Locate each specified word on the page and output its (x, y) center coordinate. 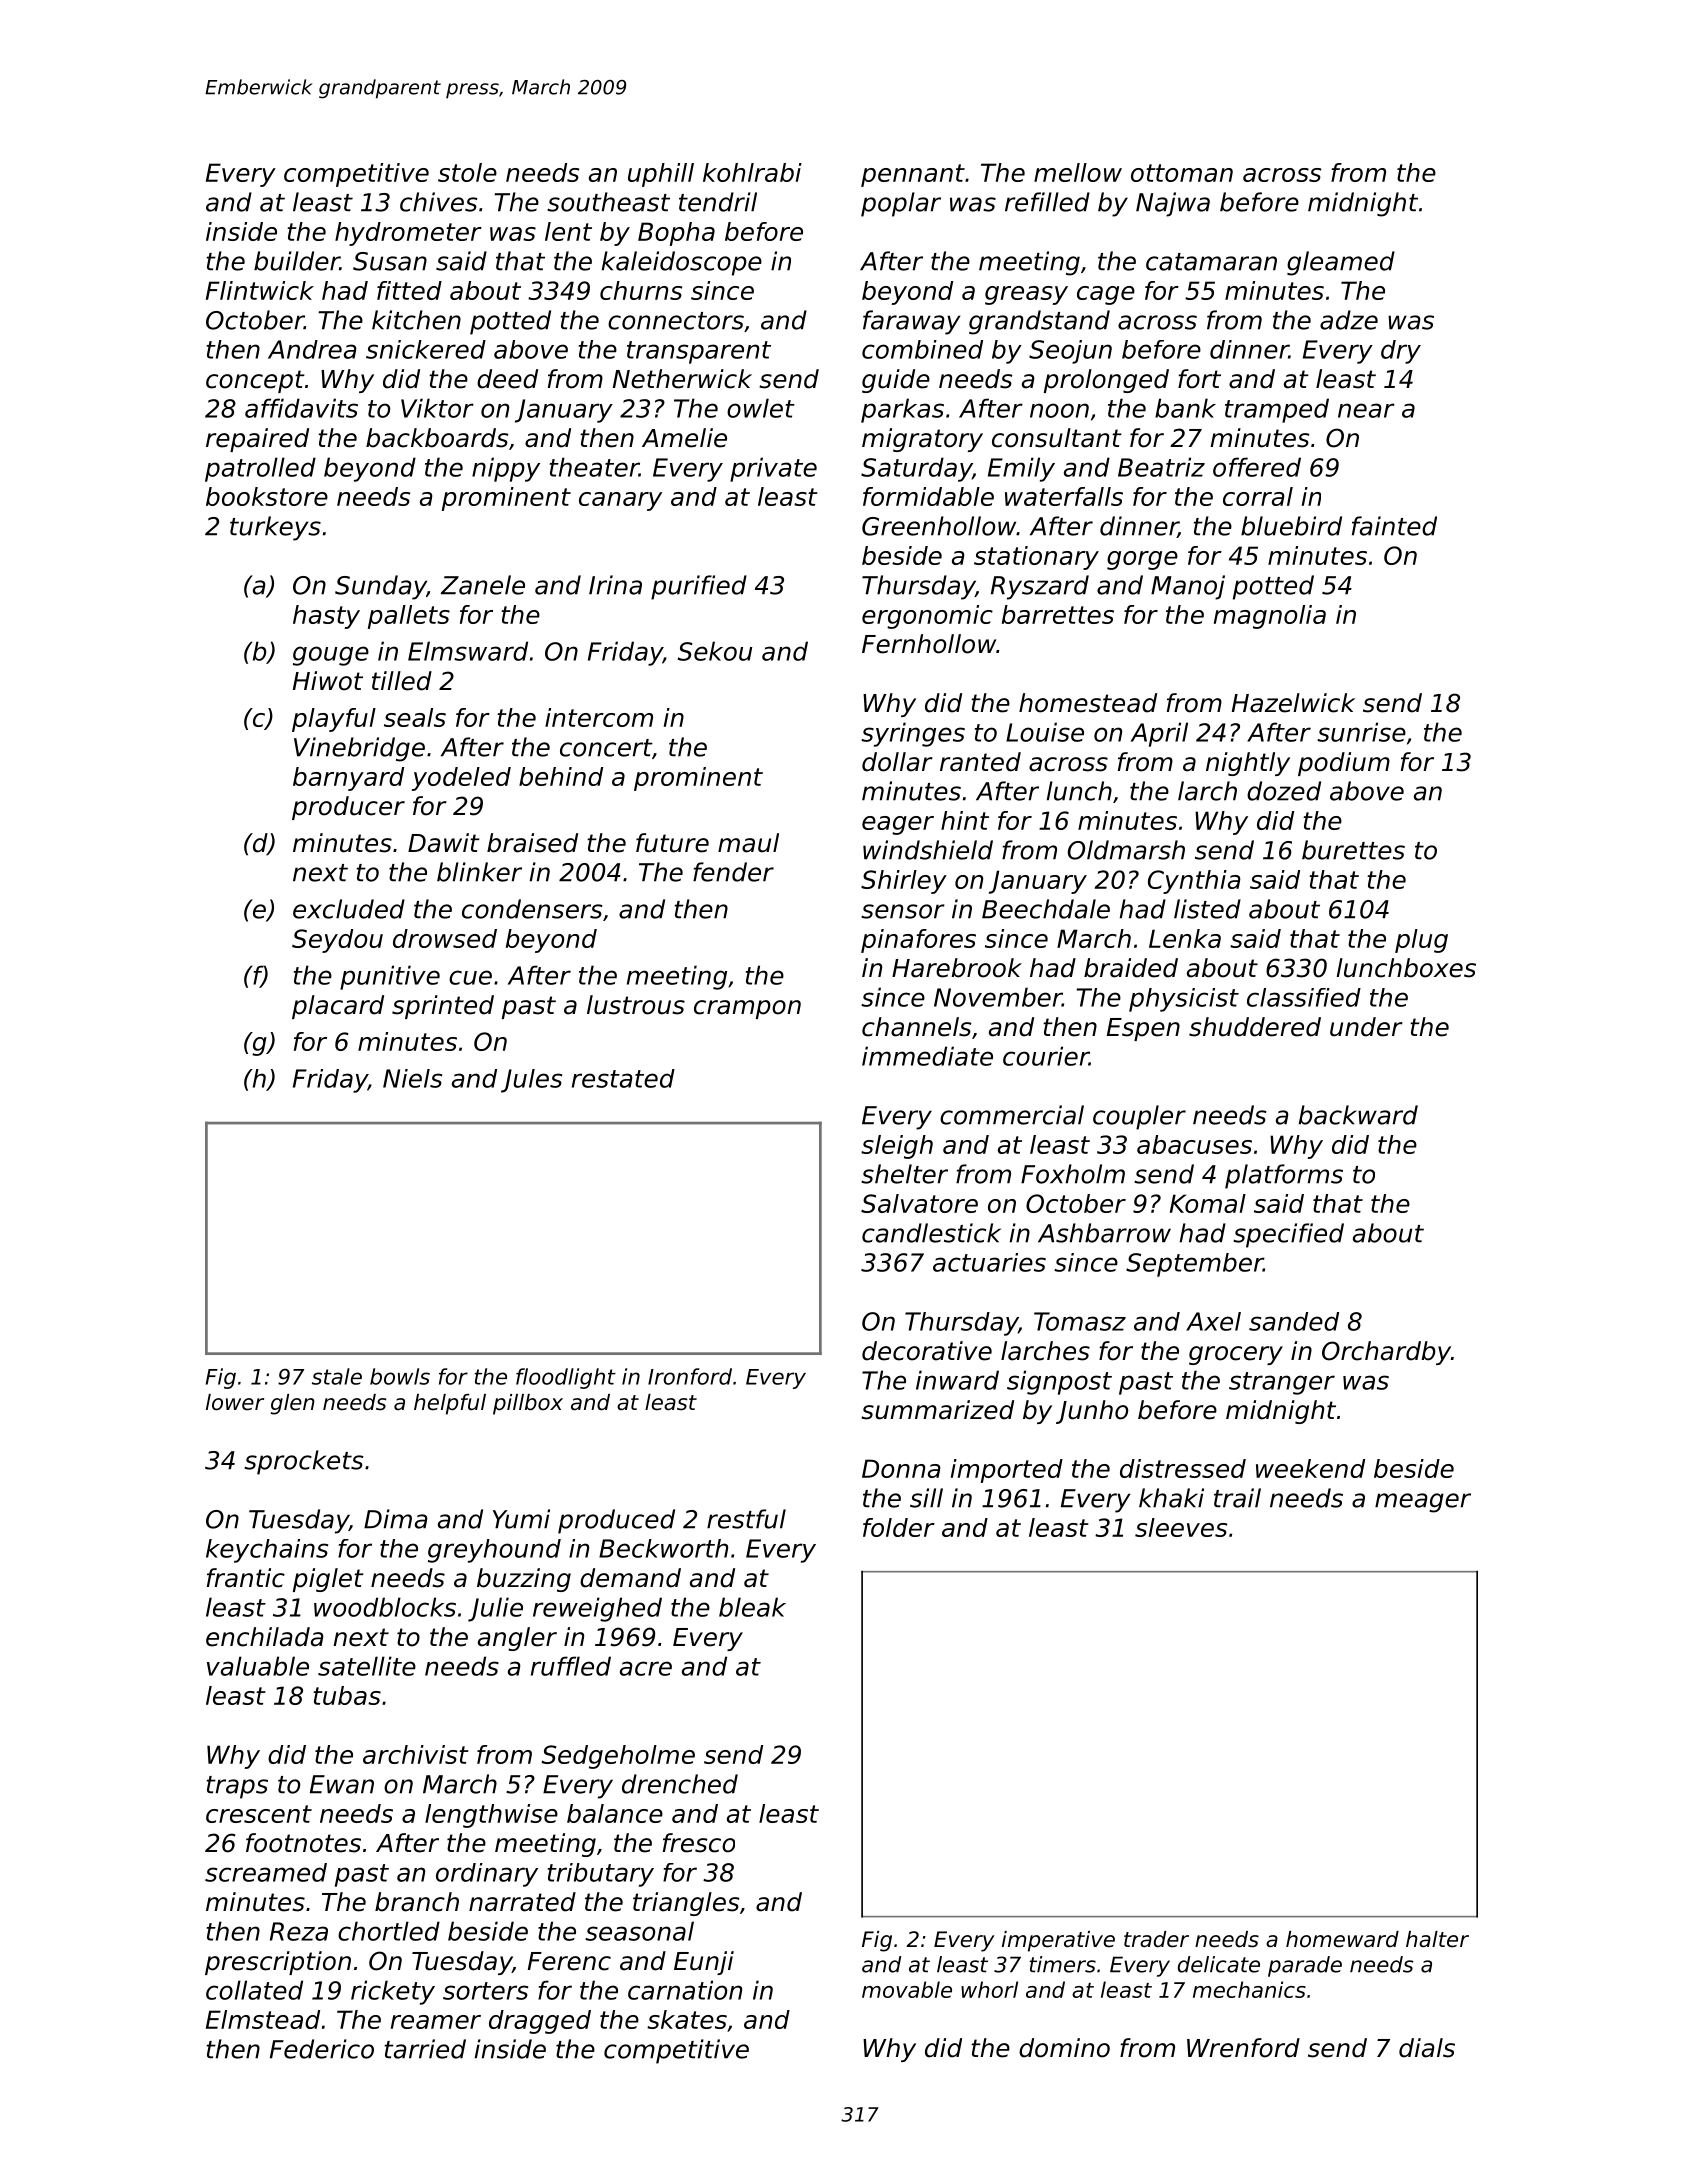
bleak (752, 1607)
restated (623, 1078)
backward (1358, 1115)
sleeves (1181, 1527)
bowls (400, 1376)
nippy (506, 469)
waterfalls (1064, 496)
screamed (266, 1872)
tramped (1277, 410)
